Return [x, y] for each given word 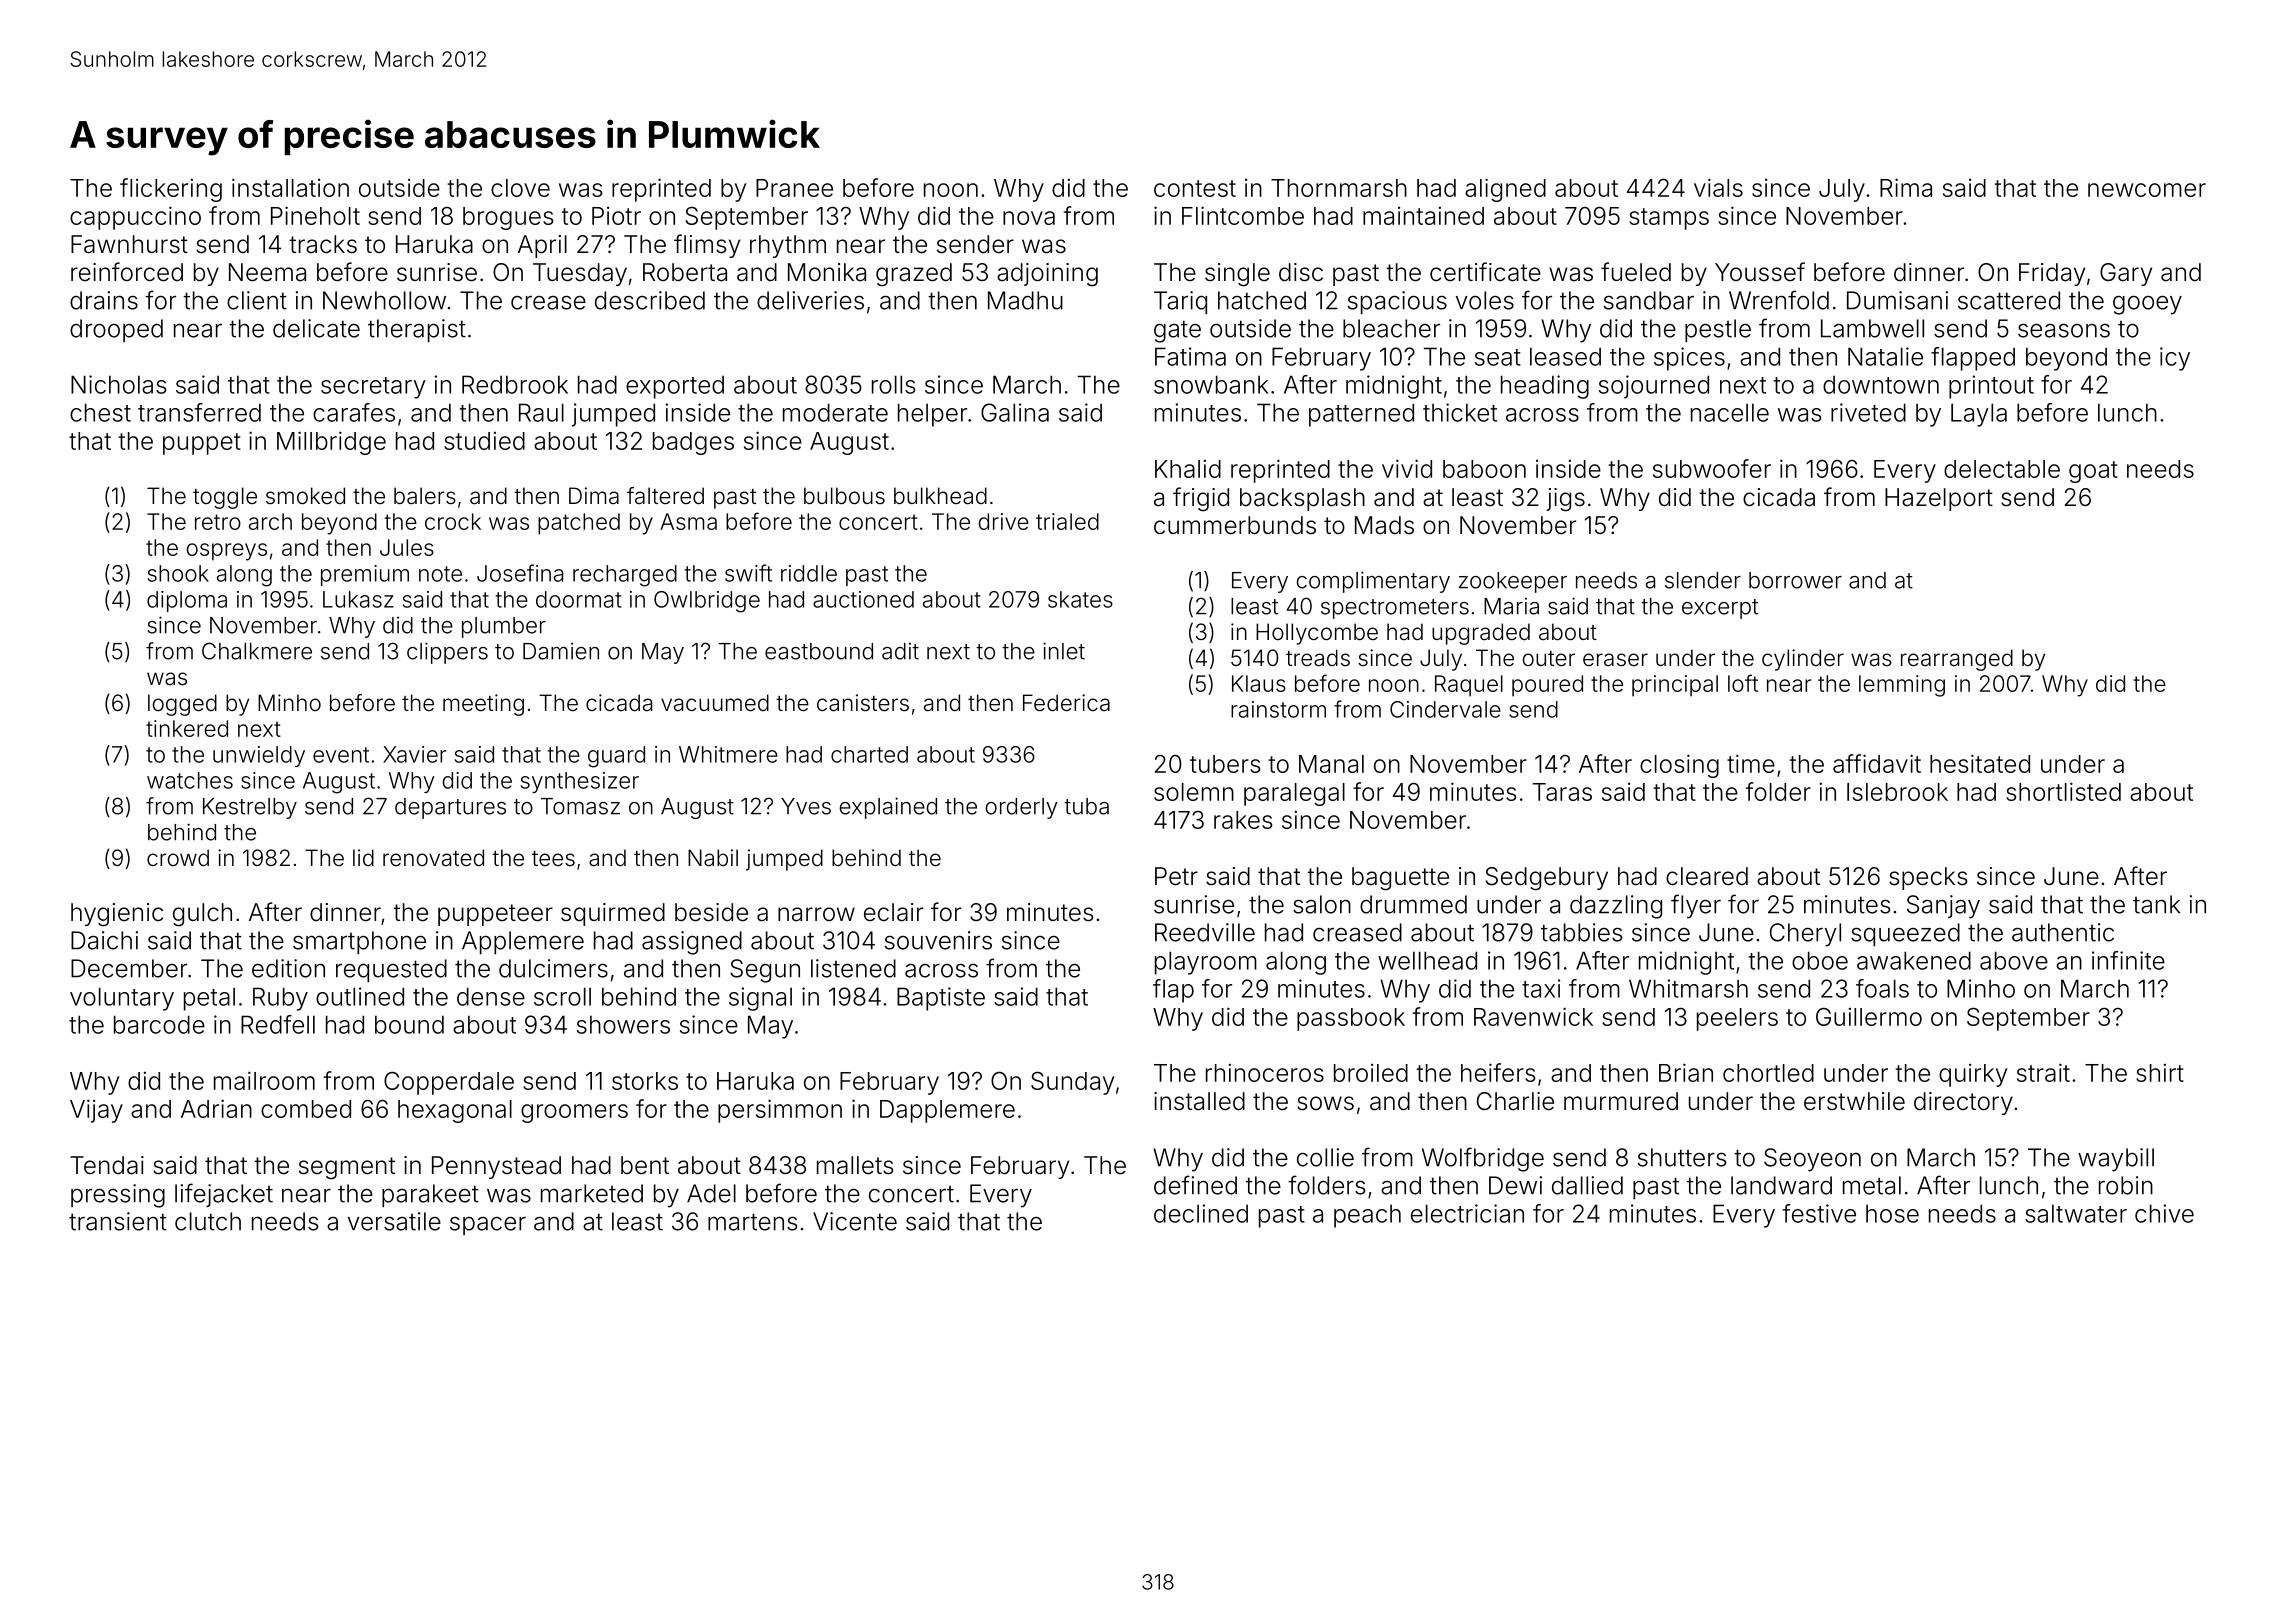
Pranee [794, 188]
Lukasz [358, 599]
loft [1743, 683]
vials [1718, 187]
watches [190, 780]
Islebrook [1897, 792]
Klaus [1259, 683]
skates [1080, 599]
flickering [171, 190]
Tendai [107, 1165]
